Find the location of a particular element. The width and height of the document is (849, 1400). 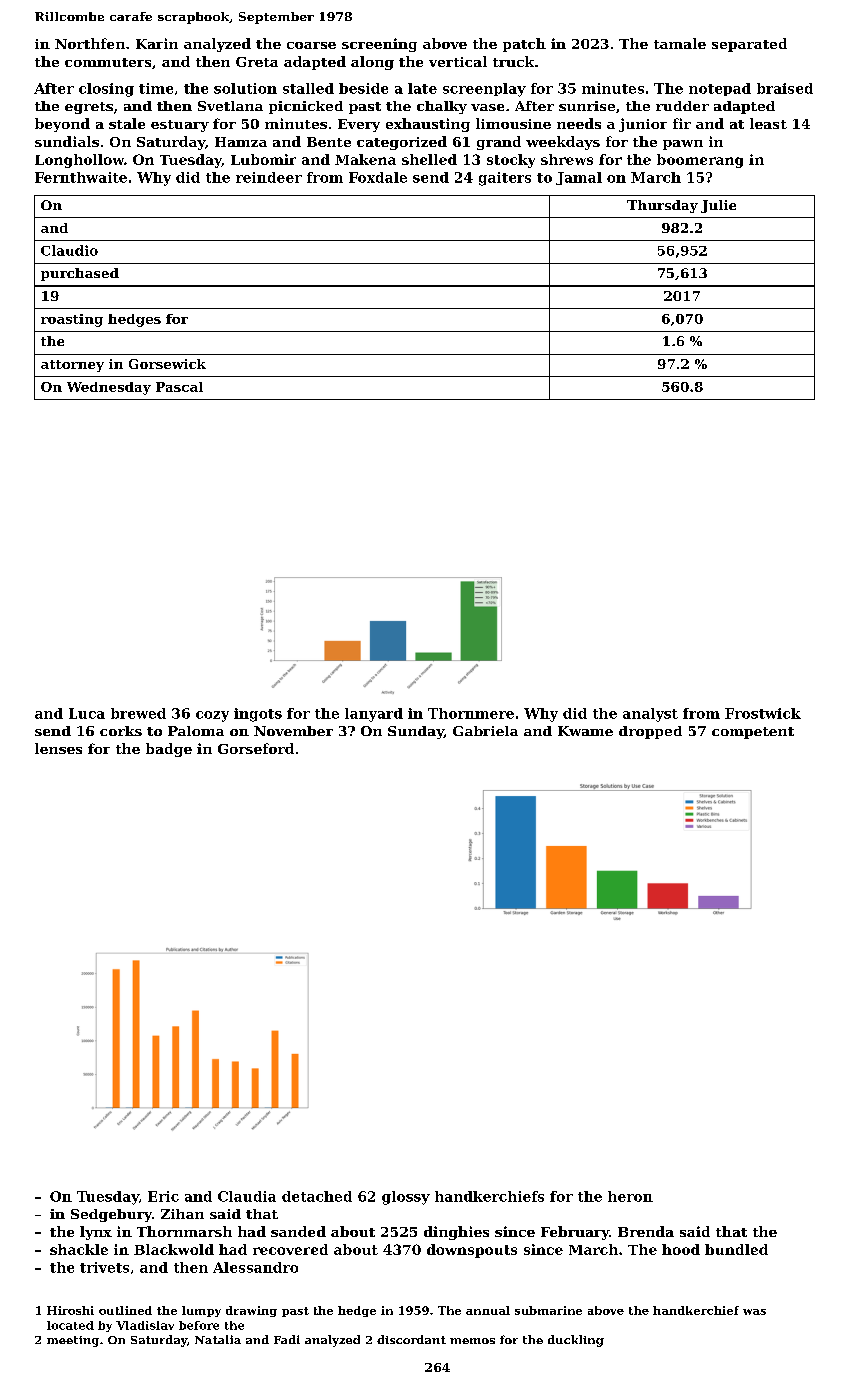

Gorseford is located at coordinates (256, 748).
